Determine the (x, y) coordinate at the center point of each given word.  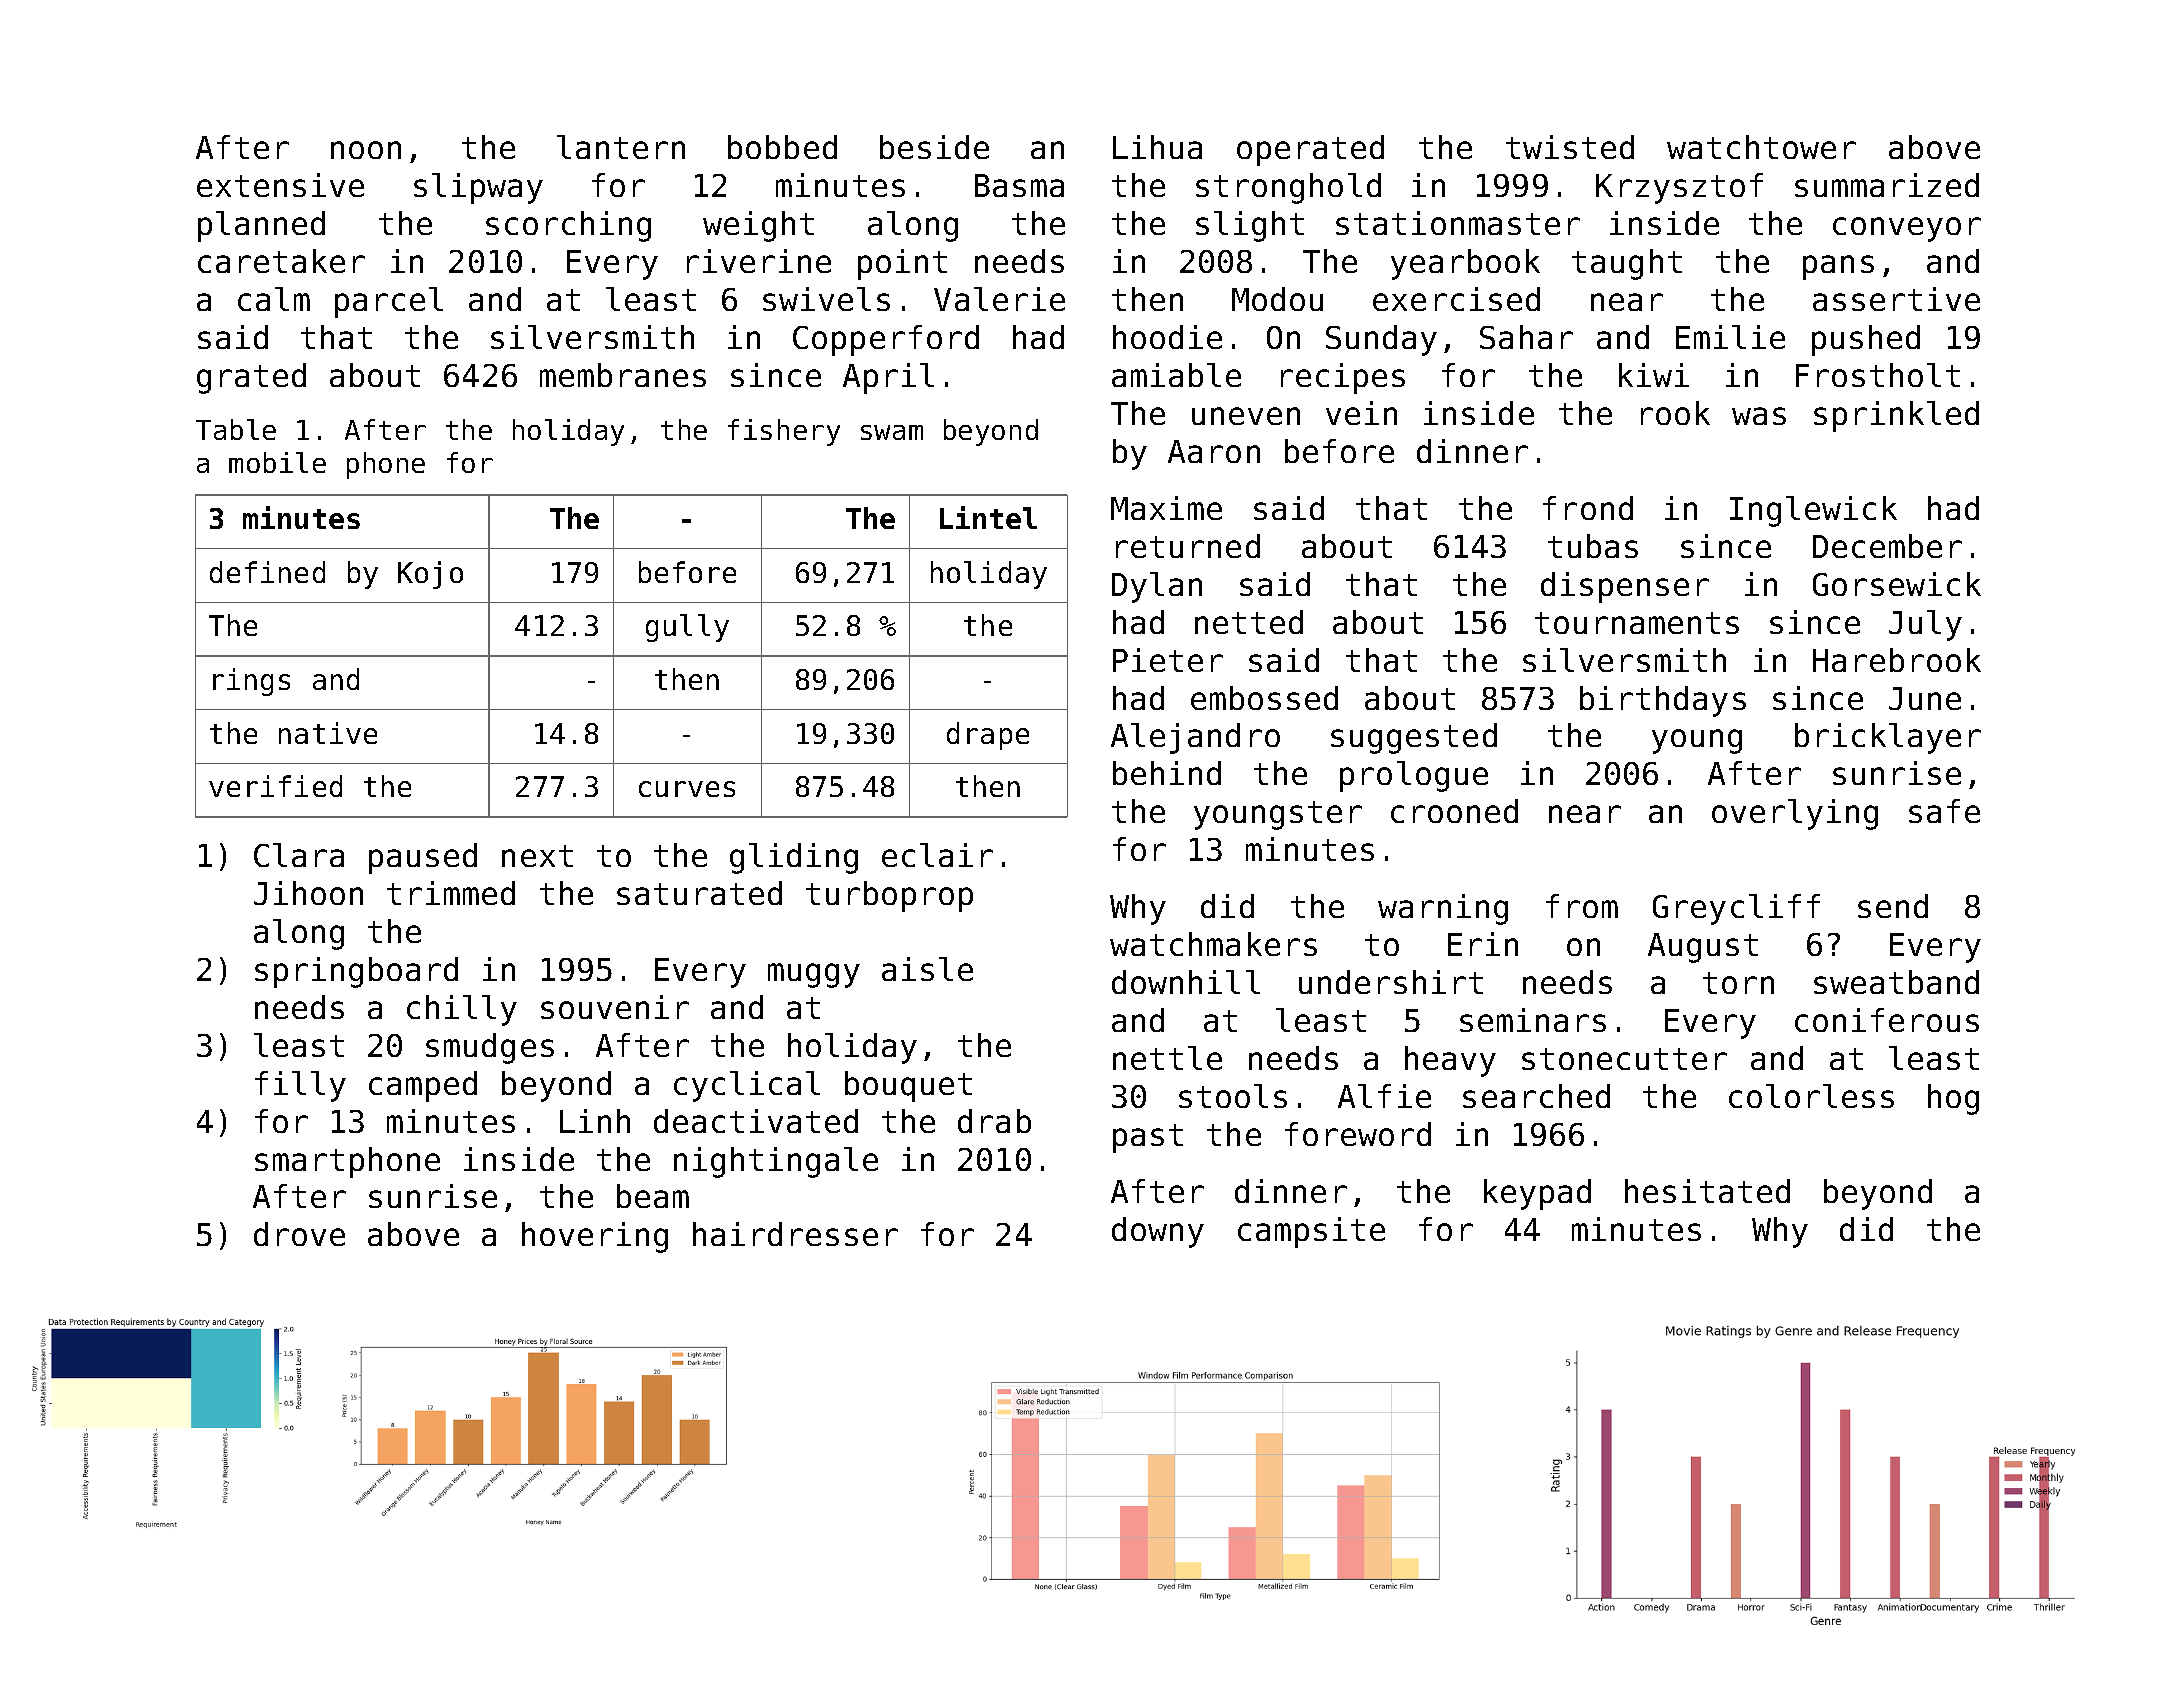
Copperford (886, 340)
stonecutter (1624, 1059)
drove (299, 1234)
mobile (277, 462)
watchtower (1761, 147)
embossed (1264, 698)
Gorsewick (1897, 584)
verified (275, 786)
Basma (1019, 185)
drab (994, 1121)
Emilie (1730, 337)
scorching (568, 226)
